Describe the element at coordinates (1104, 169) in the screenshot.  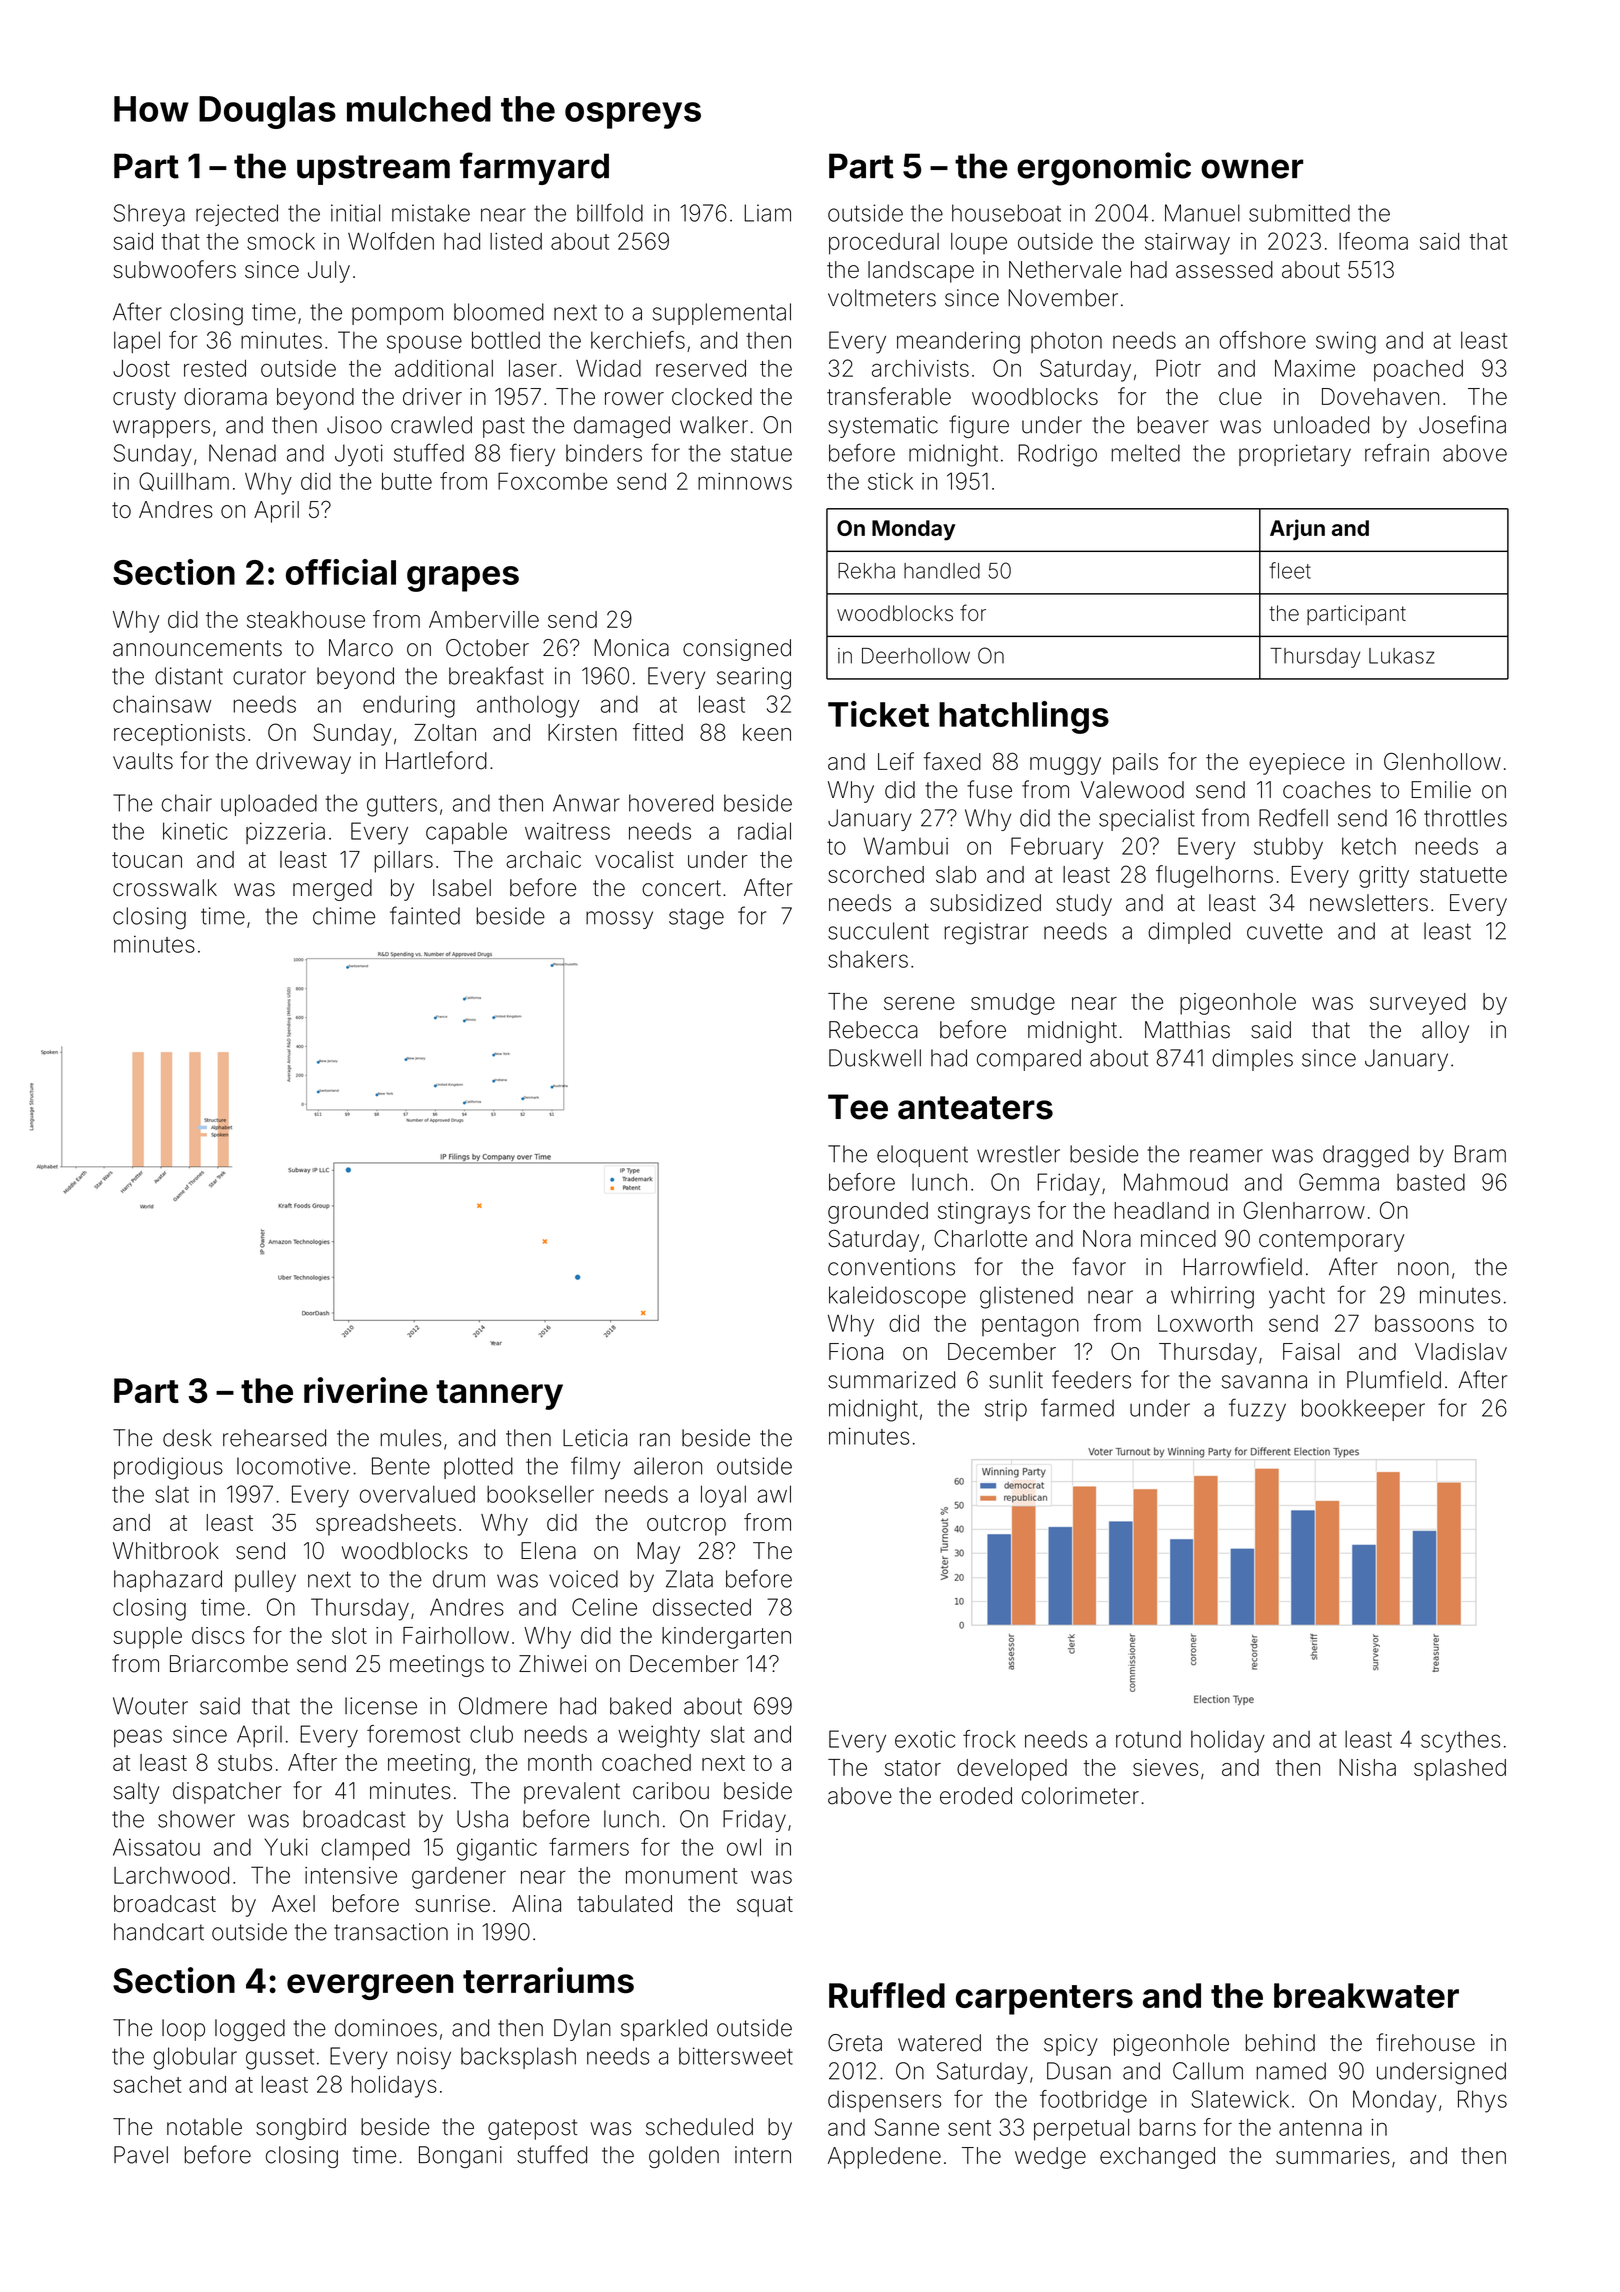
I see `ergonomic` at that location.
